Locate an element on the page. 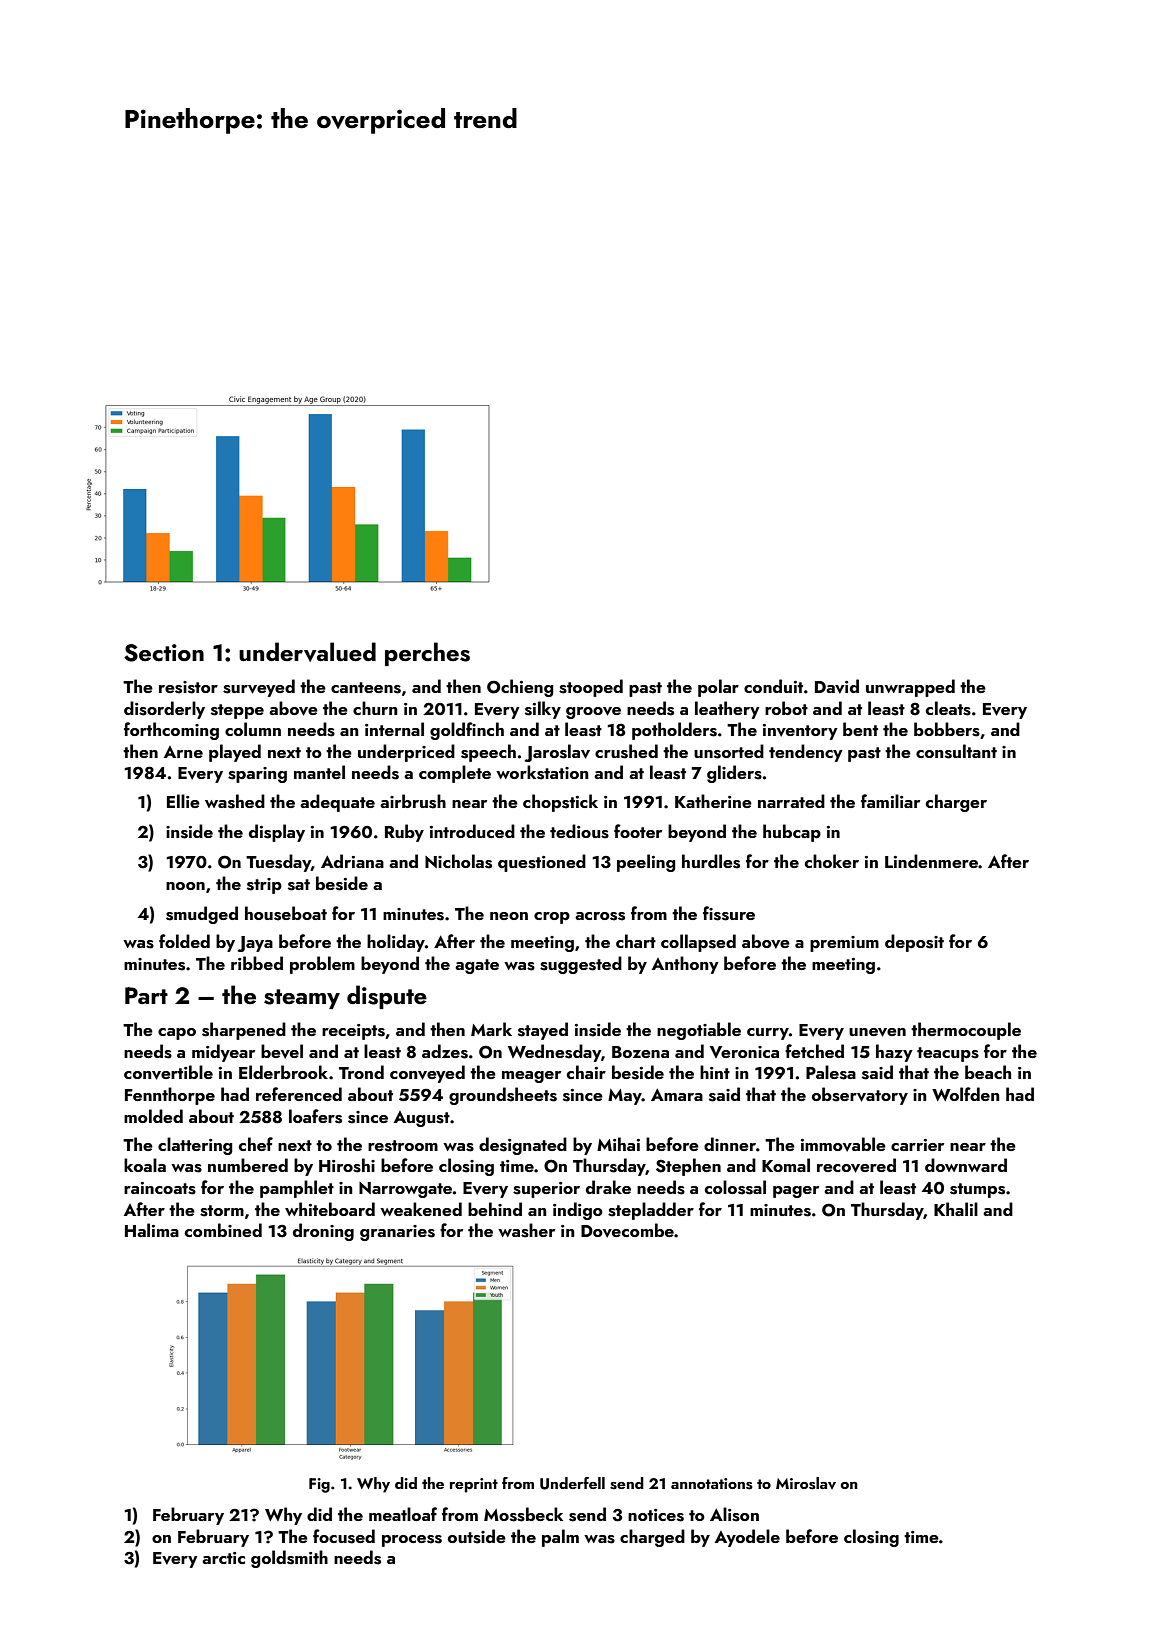  pamphlet is located at coordinates (297, 1189).
